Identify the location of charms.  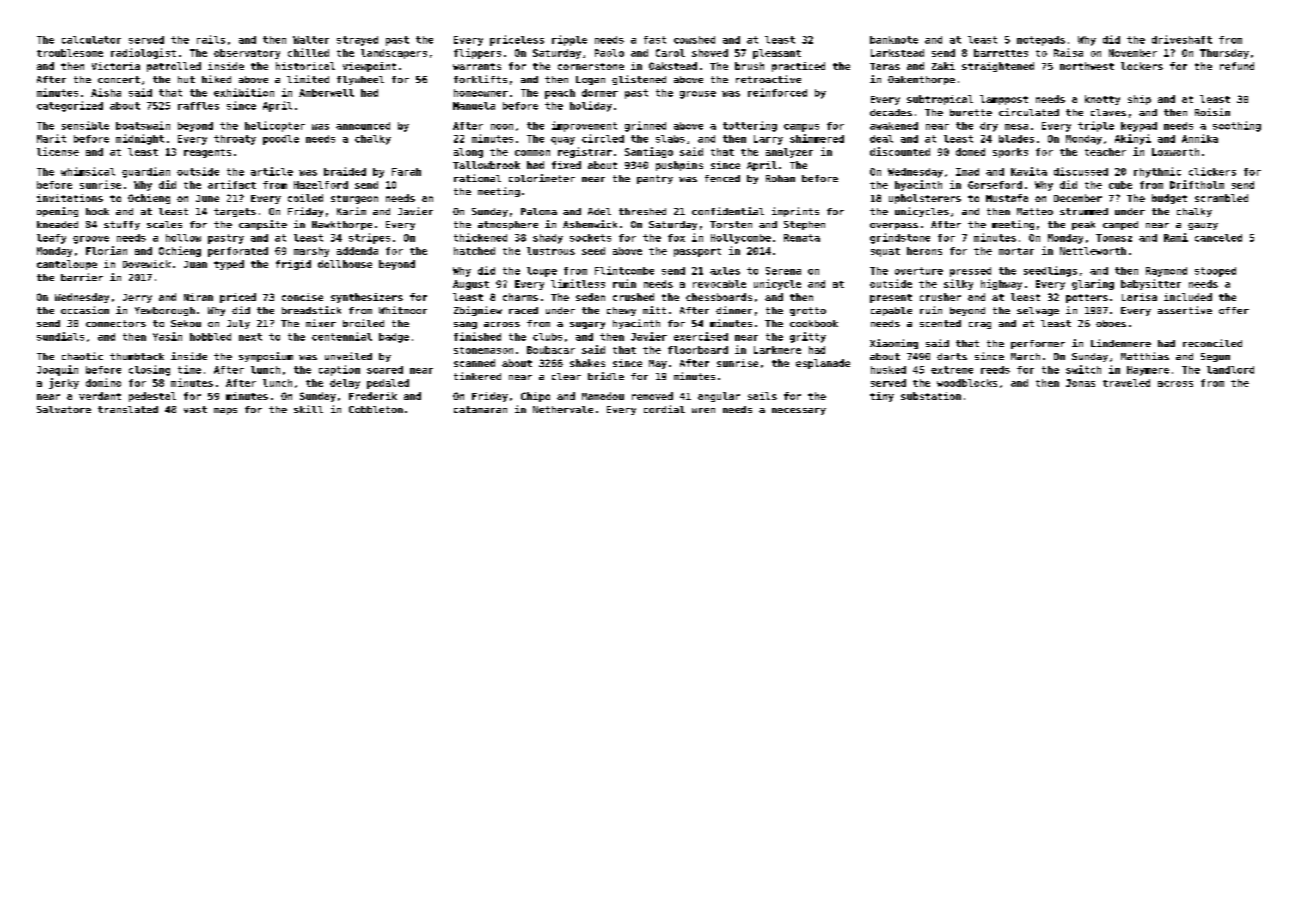
(520, 297).
